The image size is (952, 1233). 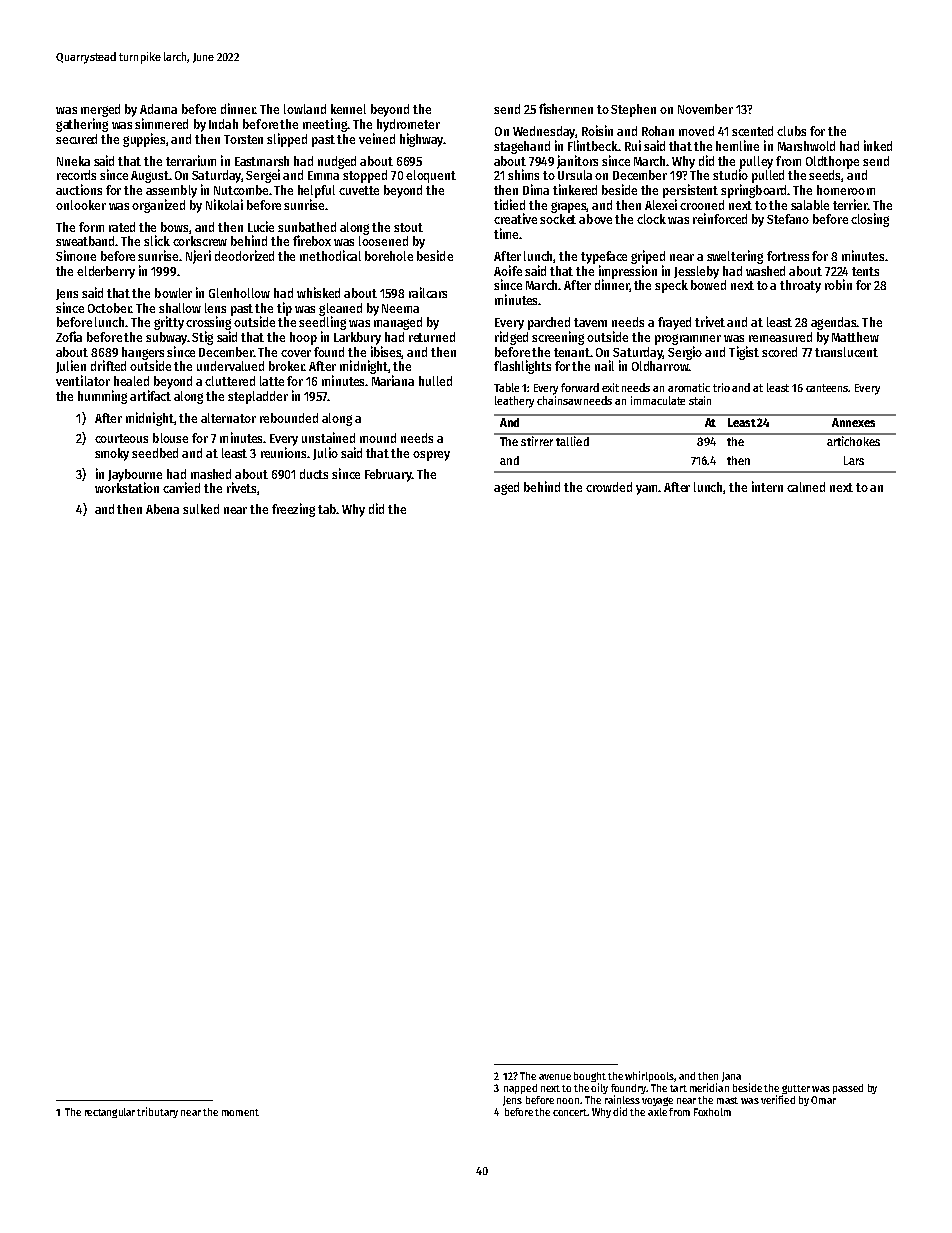 What do you see at coordinates (100, 110) in the page?
I see `merged` at bounding box center [100, 110].
